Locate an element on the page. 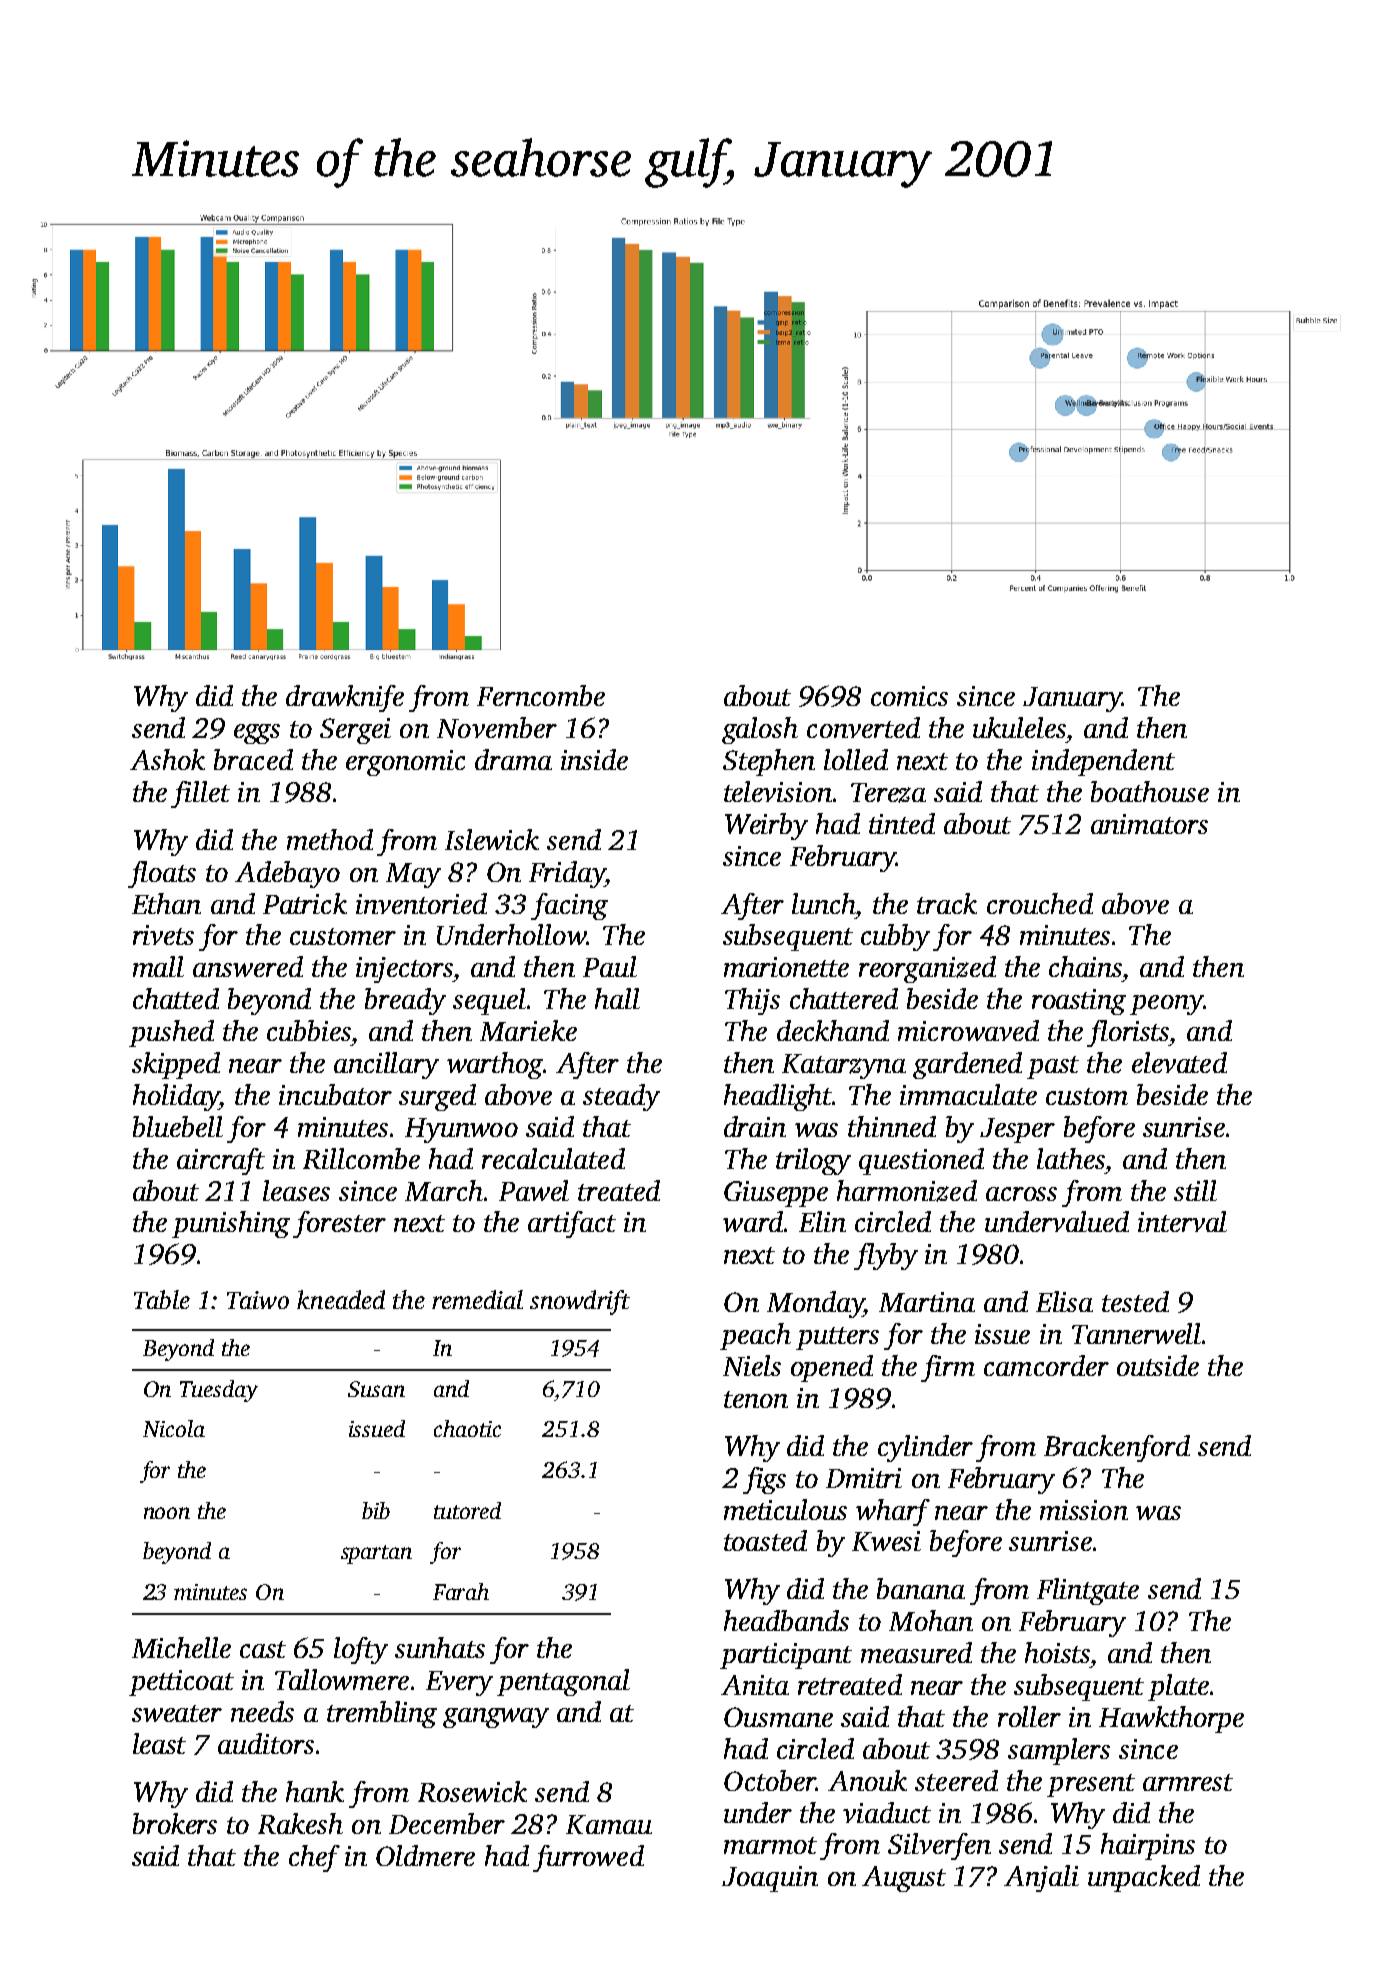 The height and width of the document is (1969, 1386). still is located at coordinates (1195, 1190).
